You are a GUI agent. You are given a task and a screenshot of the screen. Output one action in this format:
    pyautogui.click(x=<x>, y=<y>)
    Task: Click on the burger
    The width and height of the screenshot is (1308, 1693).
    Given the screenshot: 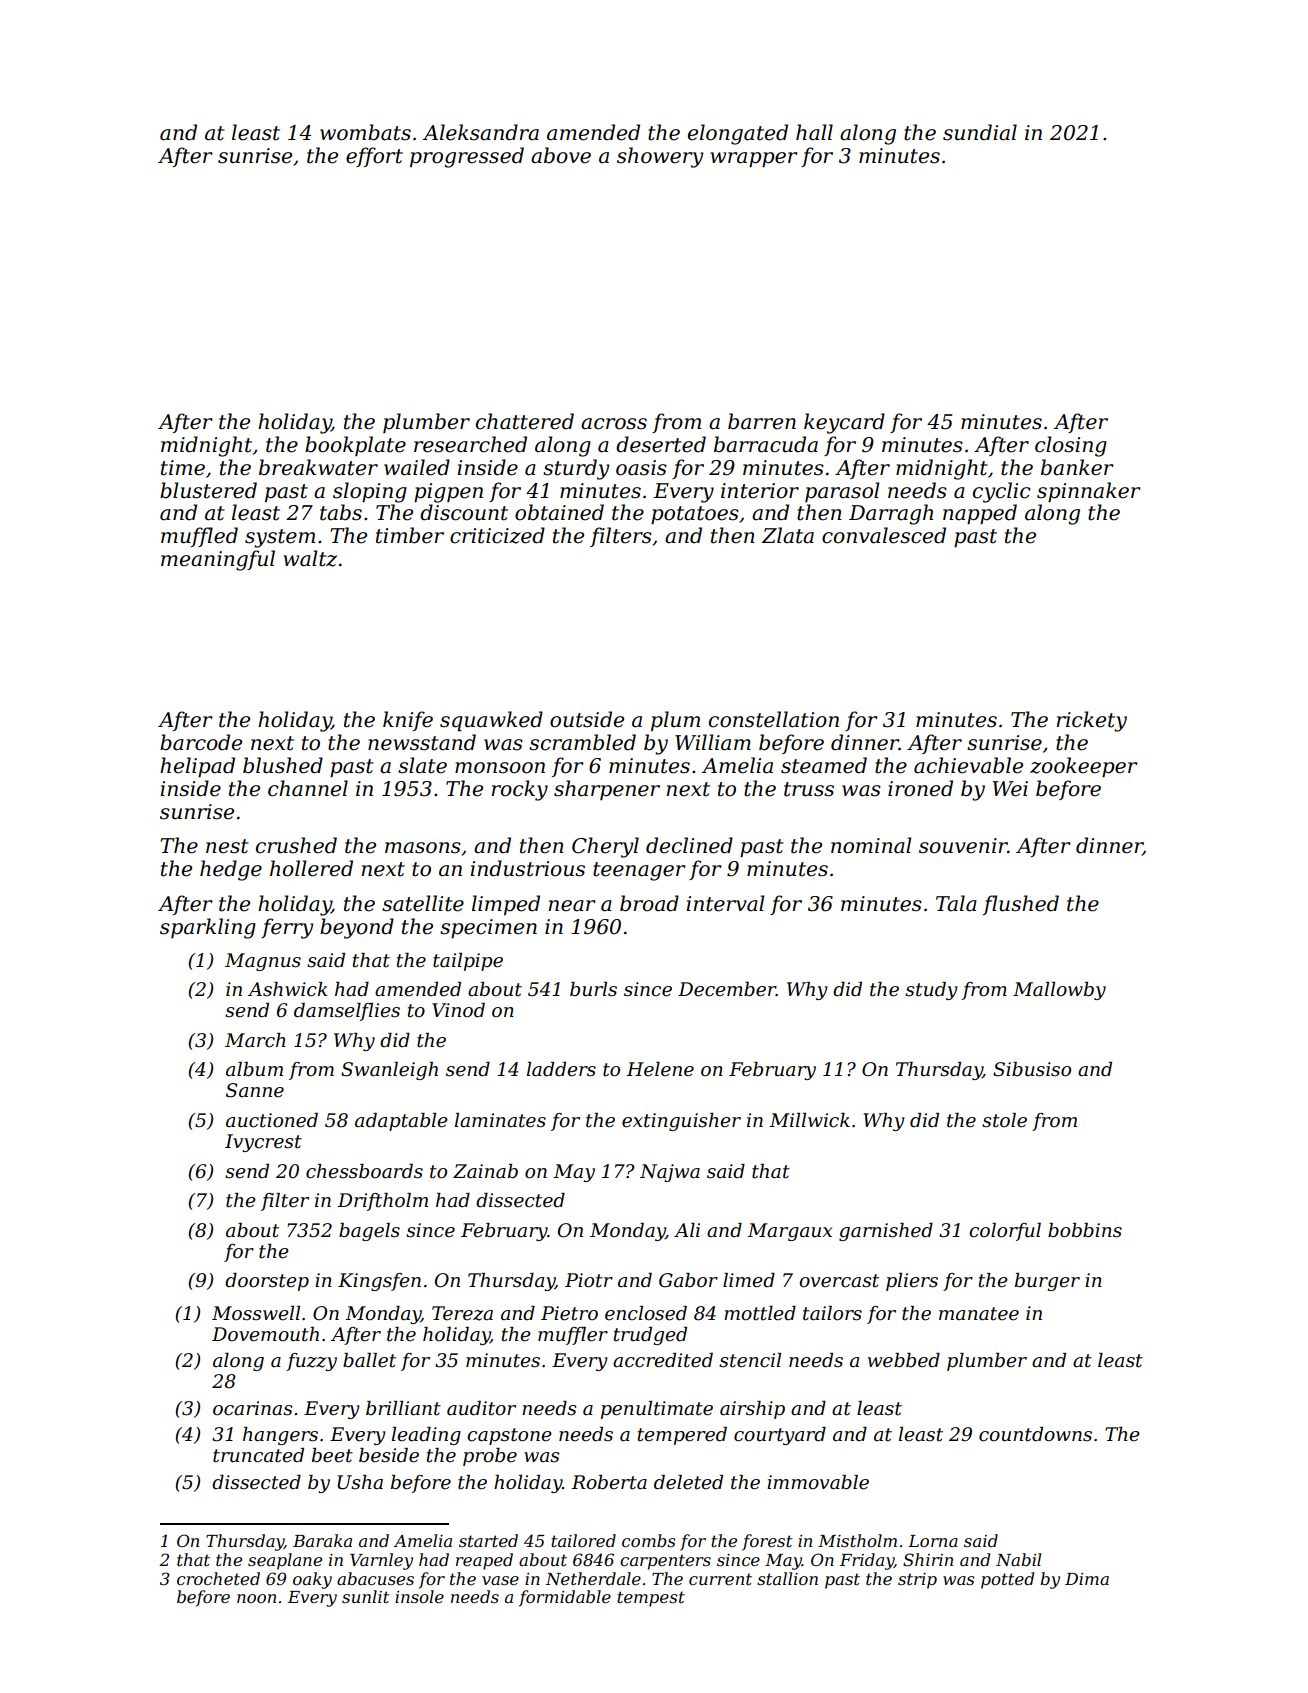 What is the action you would take?
    pyautogui.click(x=1047, y=1282)
